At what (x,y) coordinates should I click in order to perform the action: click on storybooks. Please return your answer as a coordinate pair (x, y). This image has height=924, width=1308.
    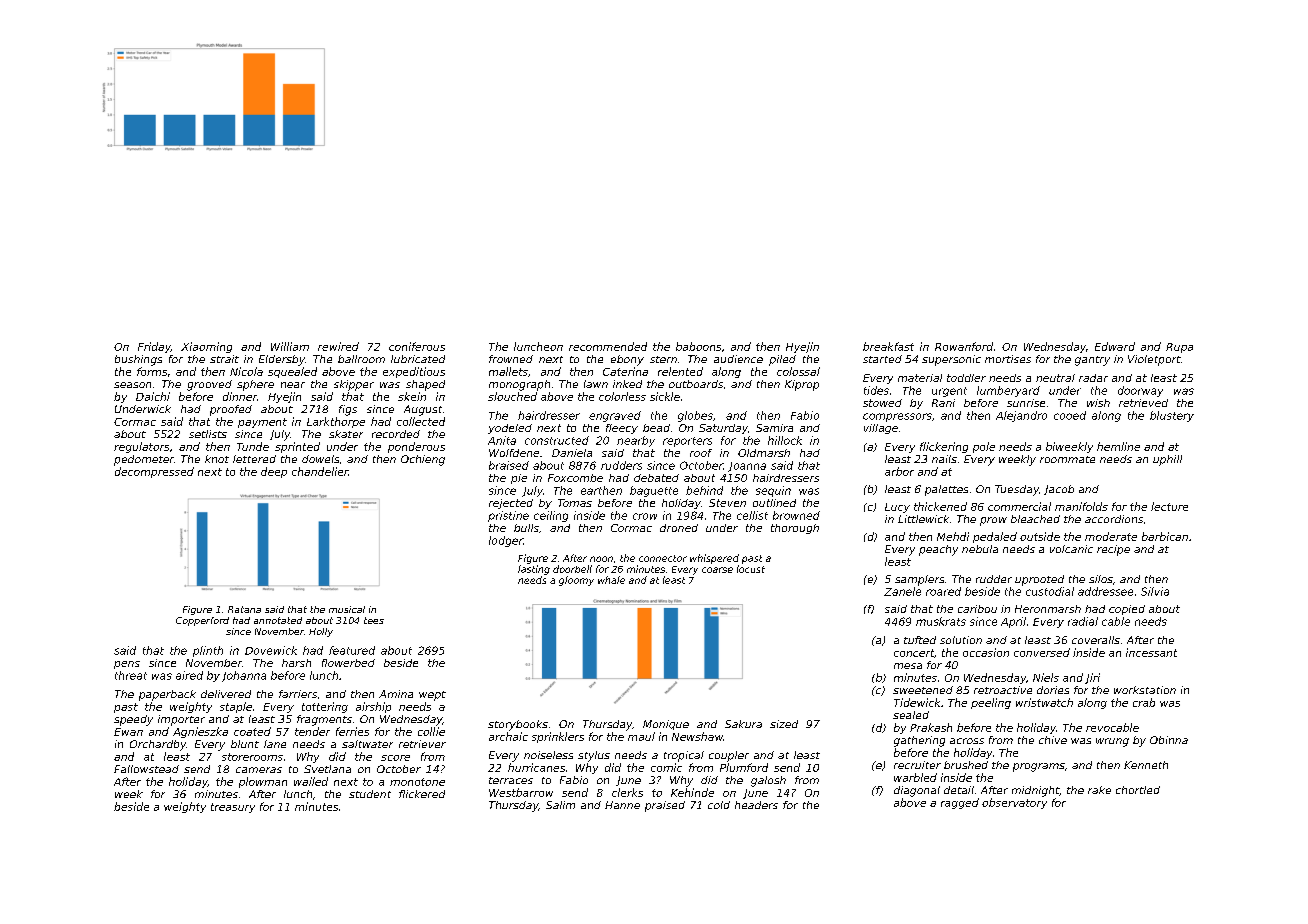
    Looking at the image, I should click on (518, 725).
